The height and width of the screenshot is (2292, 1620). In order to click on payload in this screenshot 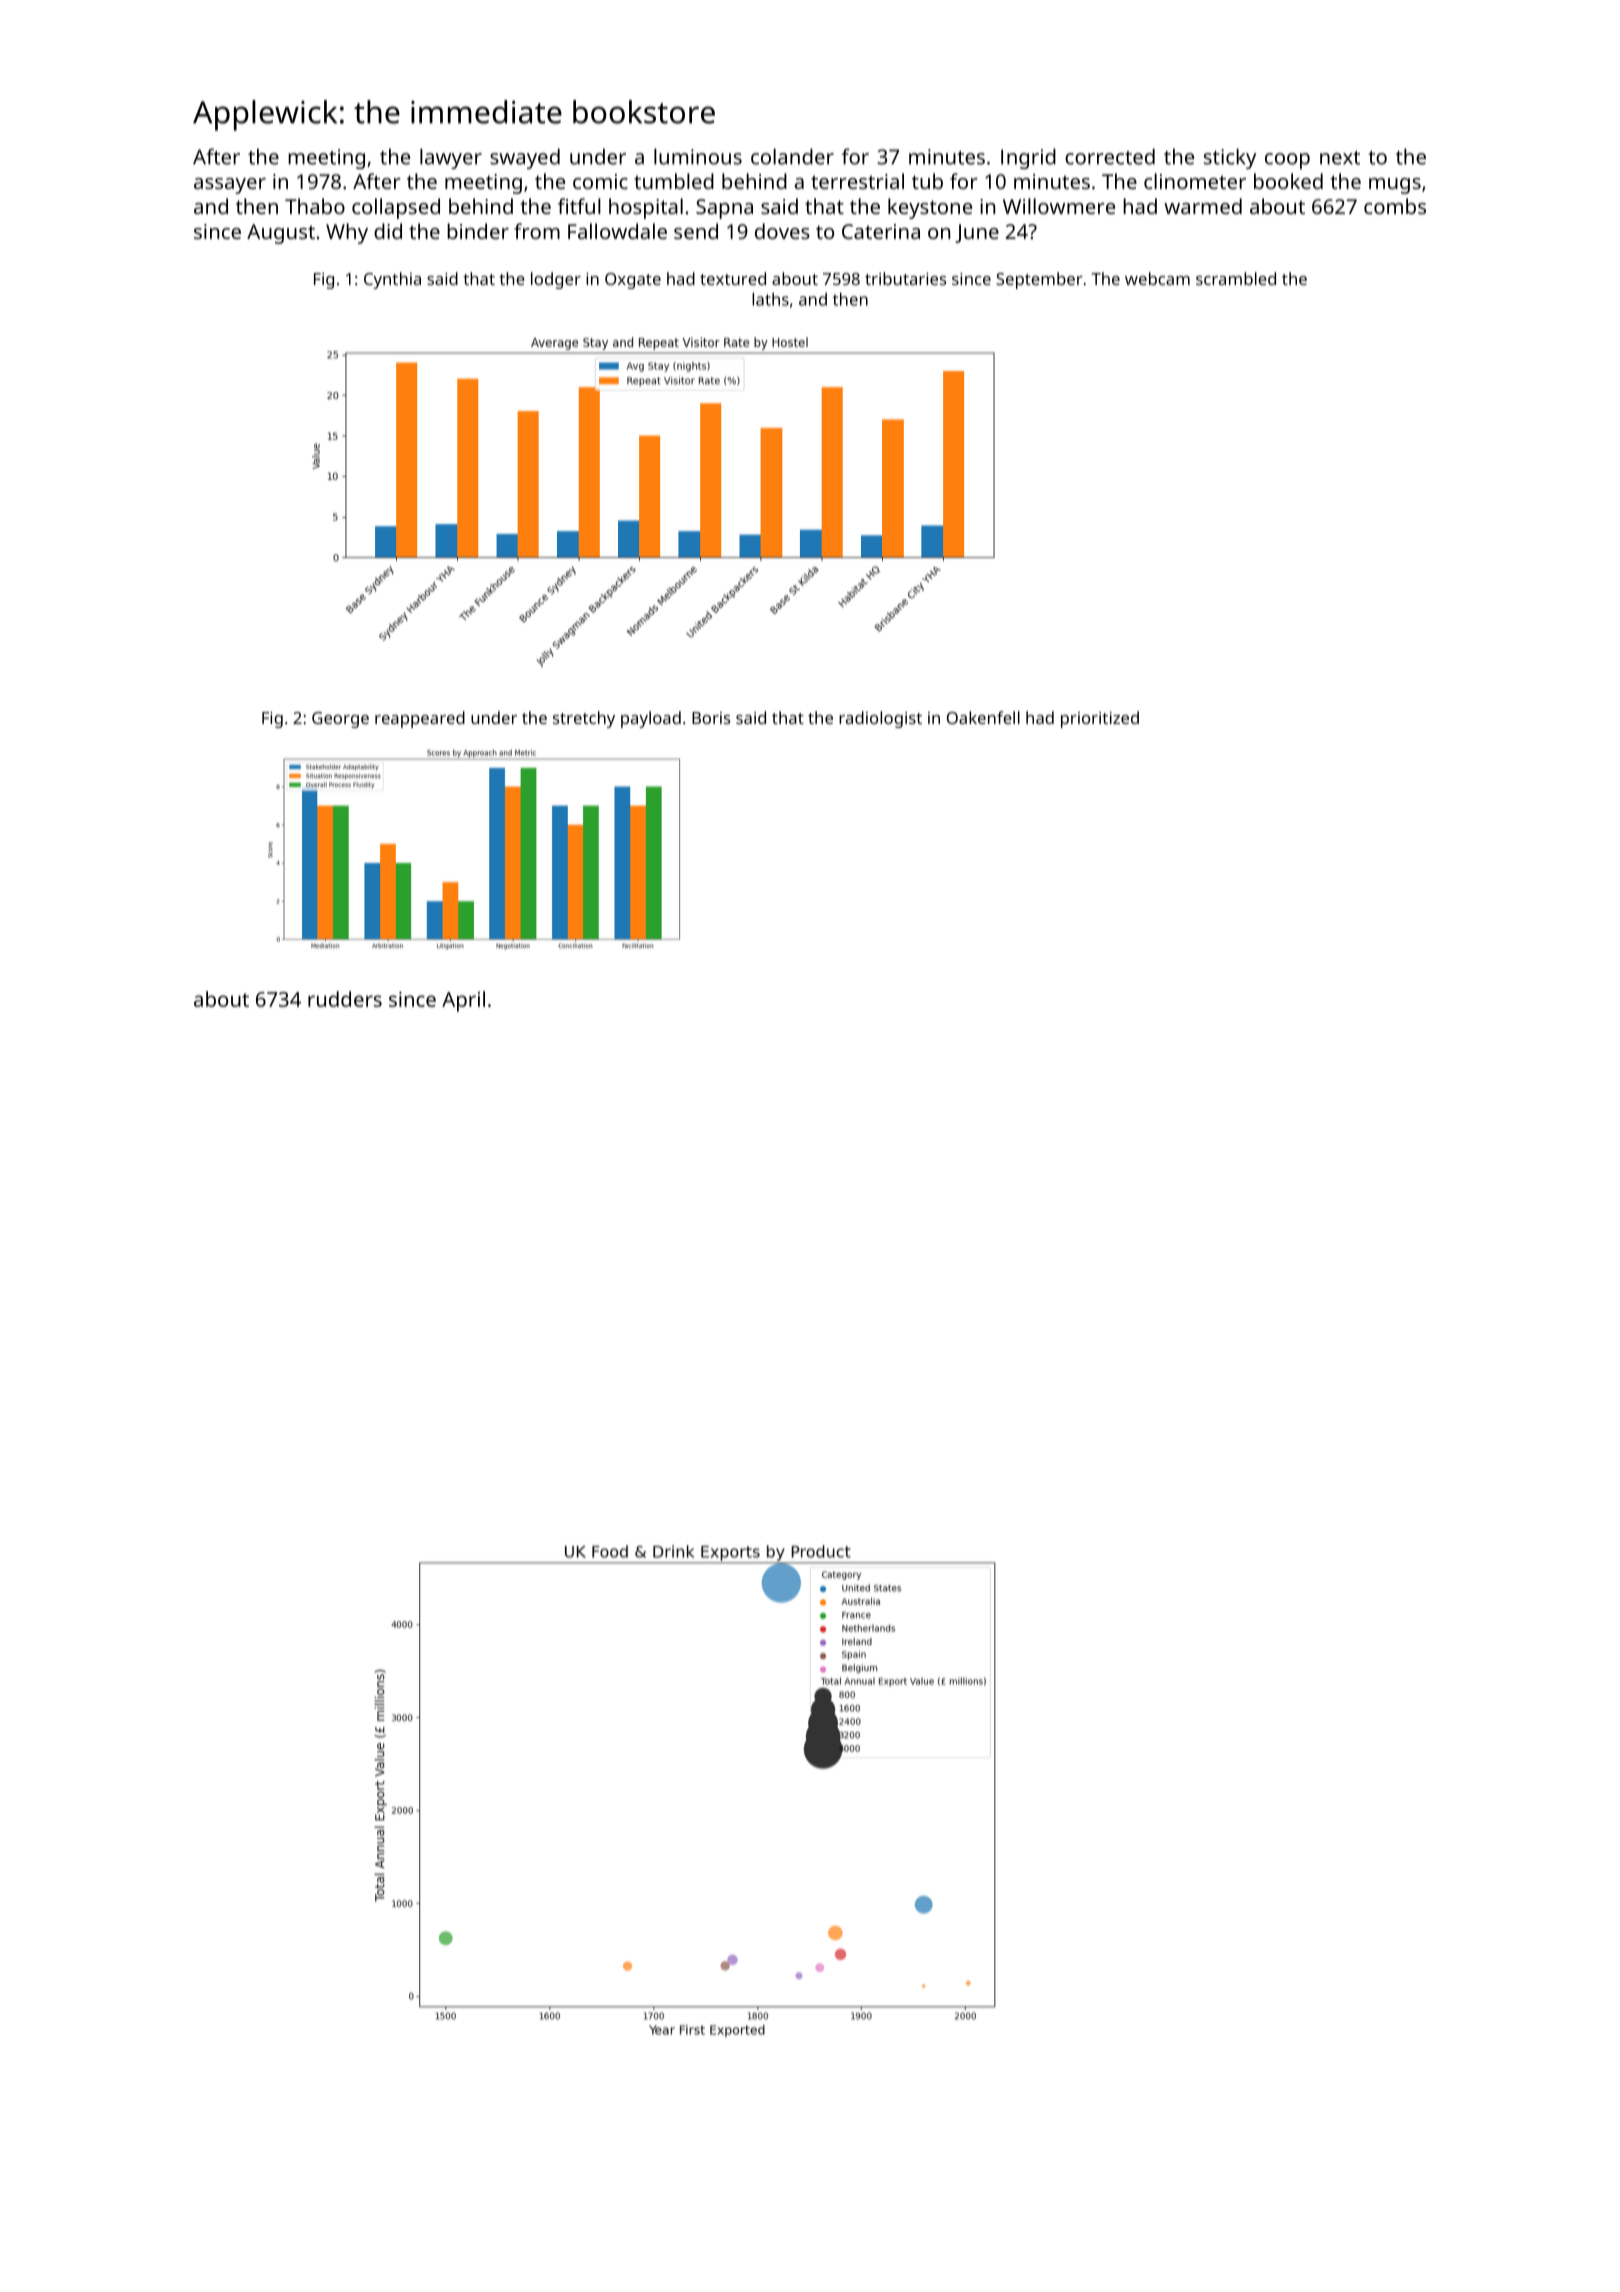, I will do `click(651, 719)`.
